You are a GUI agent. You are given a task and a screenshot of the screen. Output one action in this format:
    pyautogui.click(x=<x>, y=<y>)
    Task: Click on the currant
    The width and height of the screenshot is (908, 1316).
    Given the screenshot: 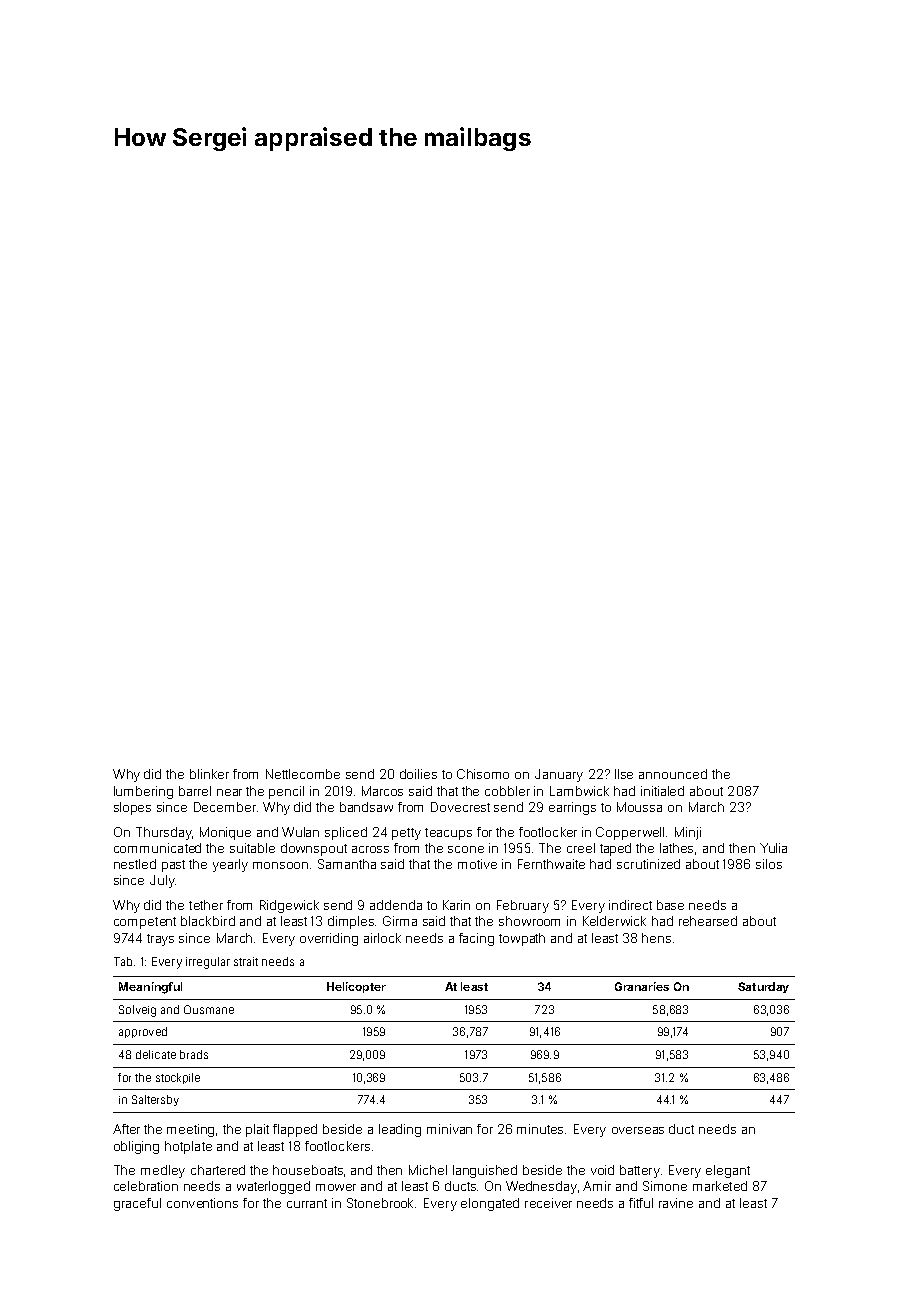 What is the action you would take?
    pyautogui.click(x=307, y=1203)
